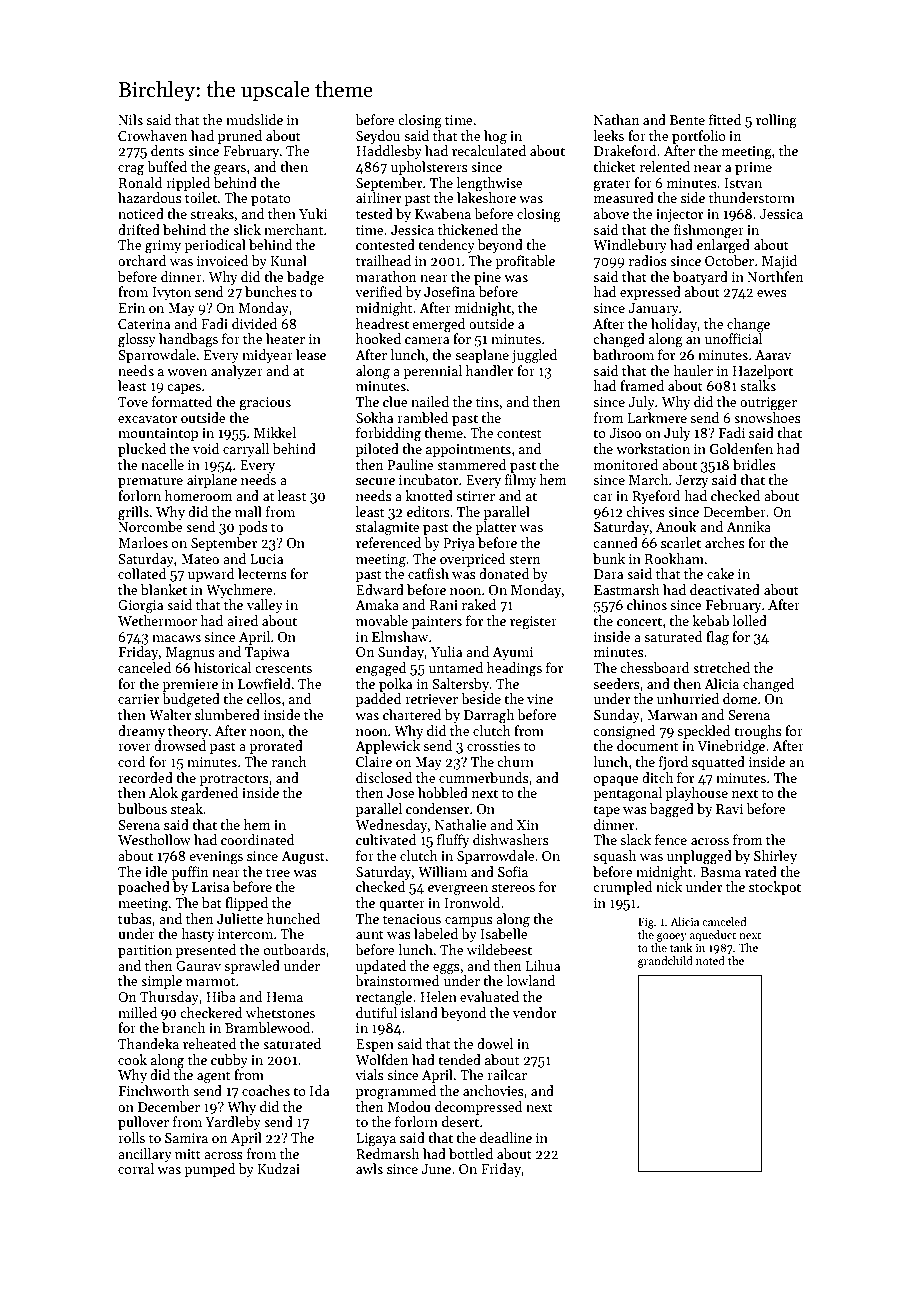  Describe the element at coordinates (487, 278) in the image. I see `pine` at that location.
